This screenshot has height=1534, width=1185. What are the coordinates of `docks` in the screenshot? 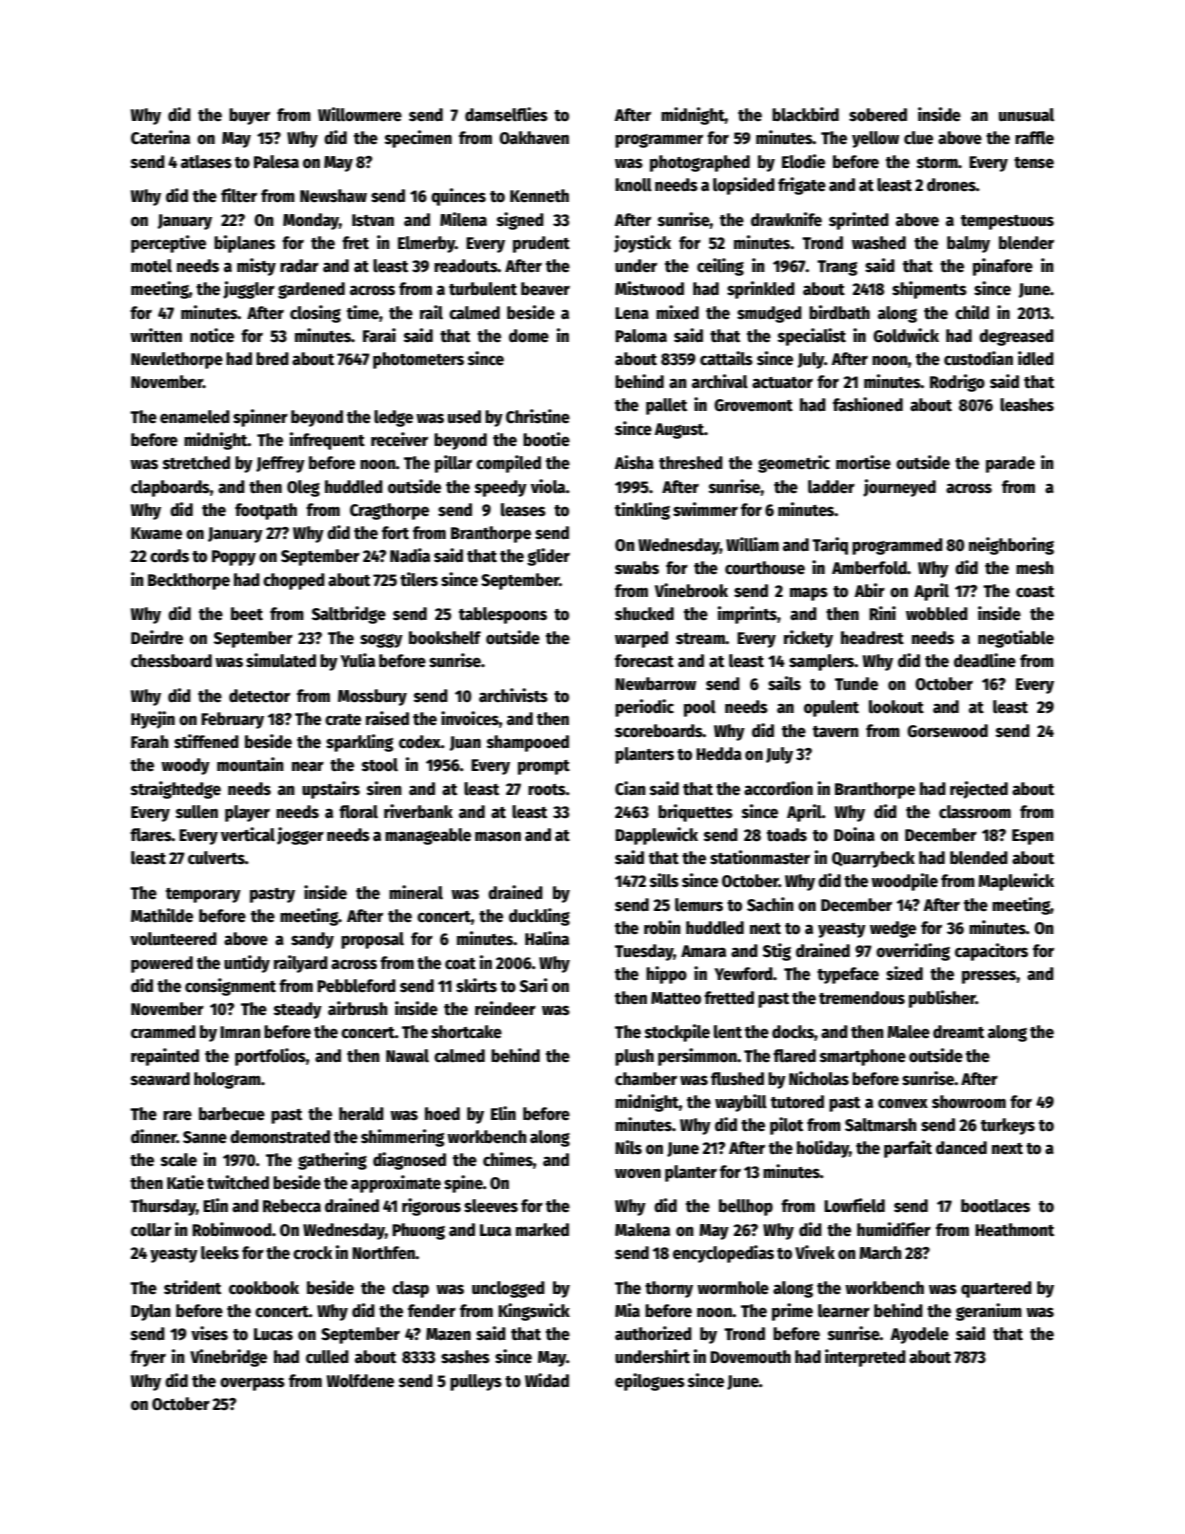 It's located at (793, 1032).
